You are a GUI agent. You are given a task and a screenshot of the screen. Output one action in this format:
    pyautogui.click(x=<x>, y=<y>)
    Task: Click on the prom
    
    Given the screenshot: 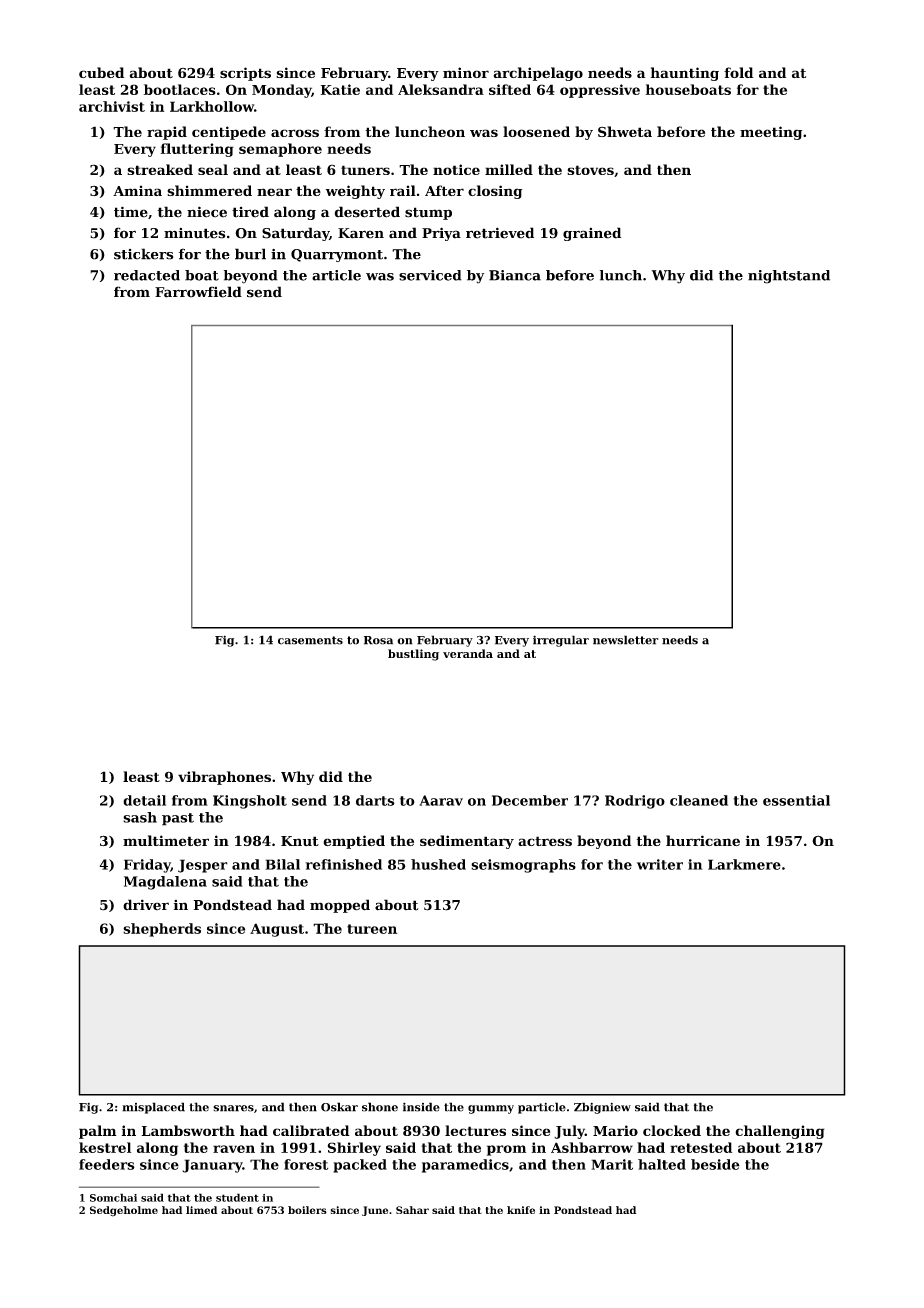 What is the action you would take?
    pyautogui.click(x=506, y=1150)
